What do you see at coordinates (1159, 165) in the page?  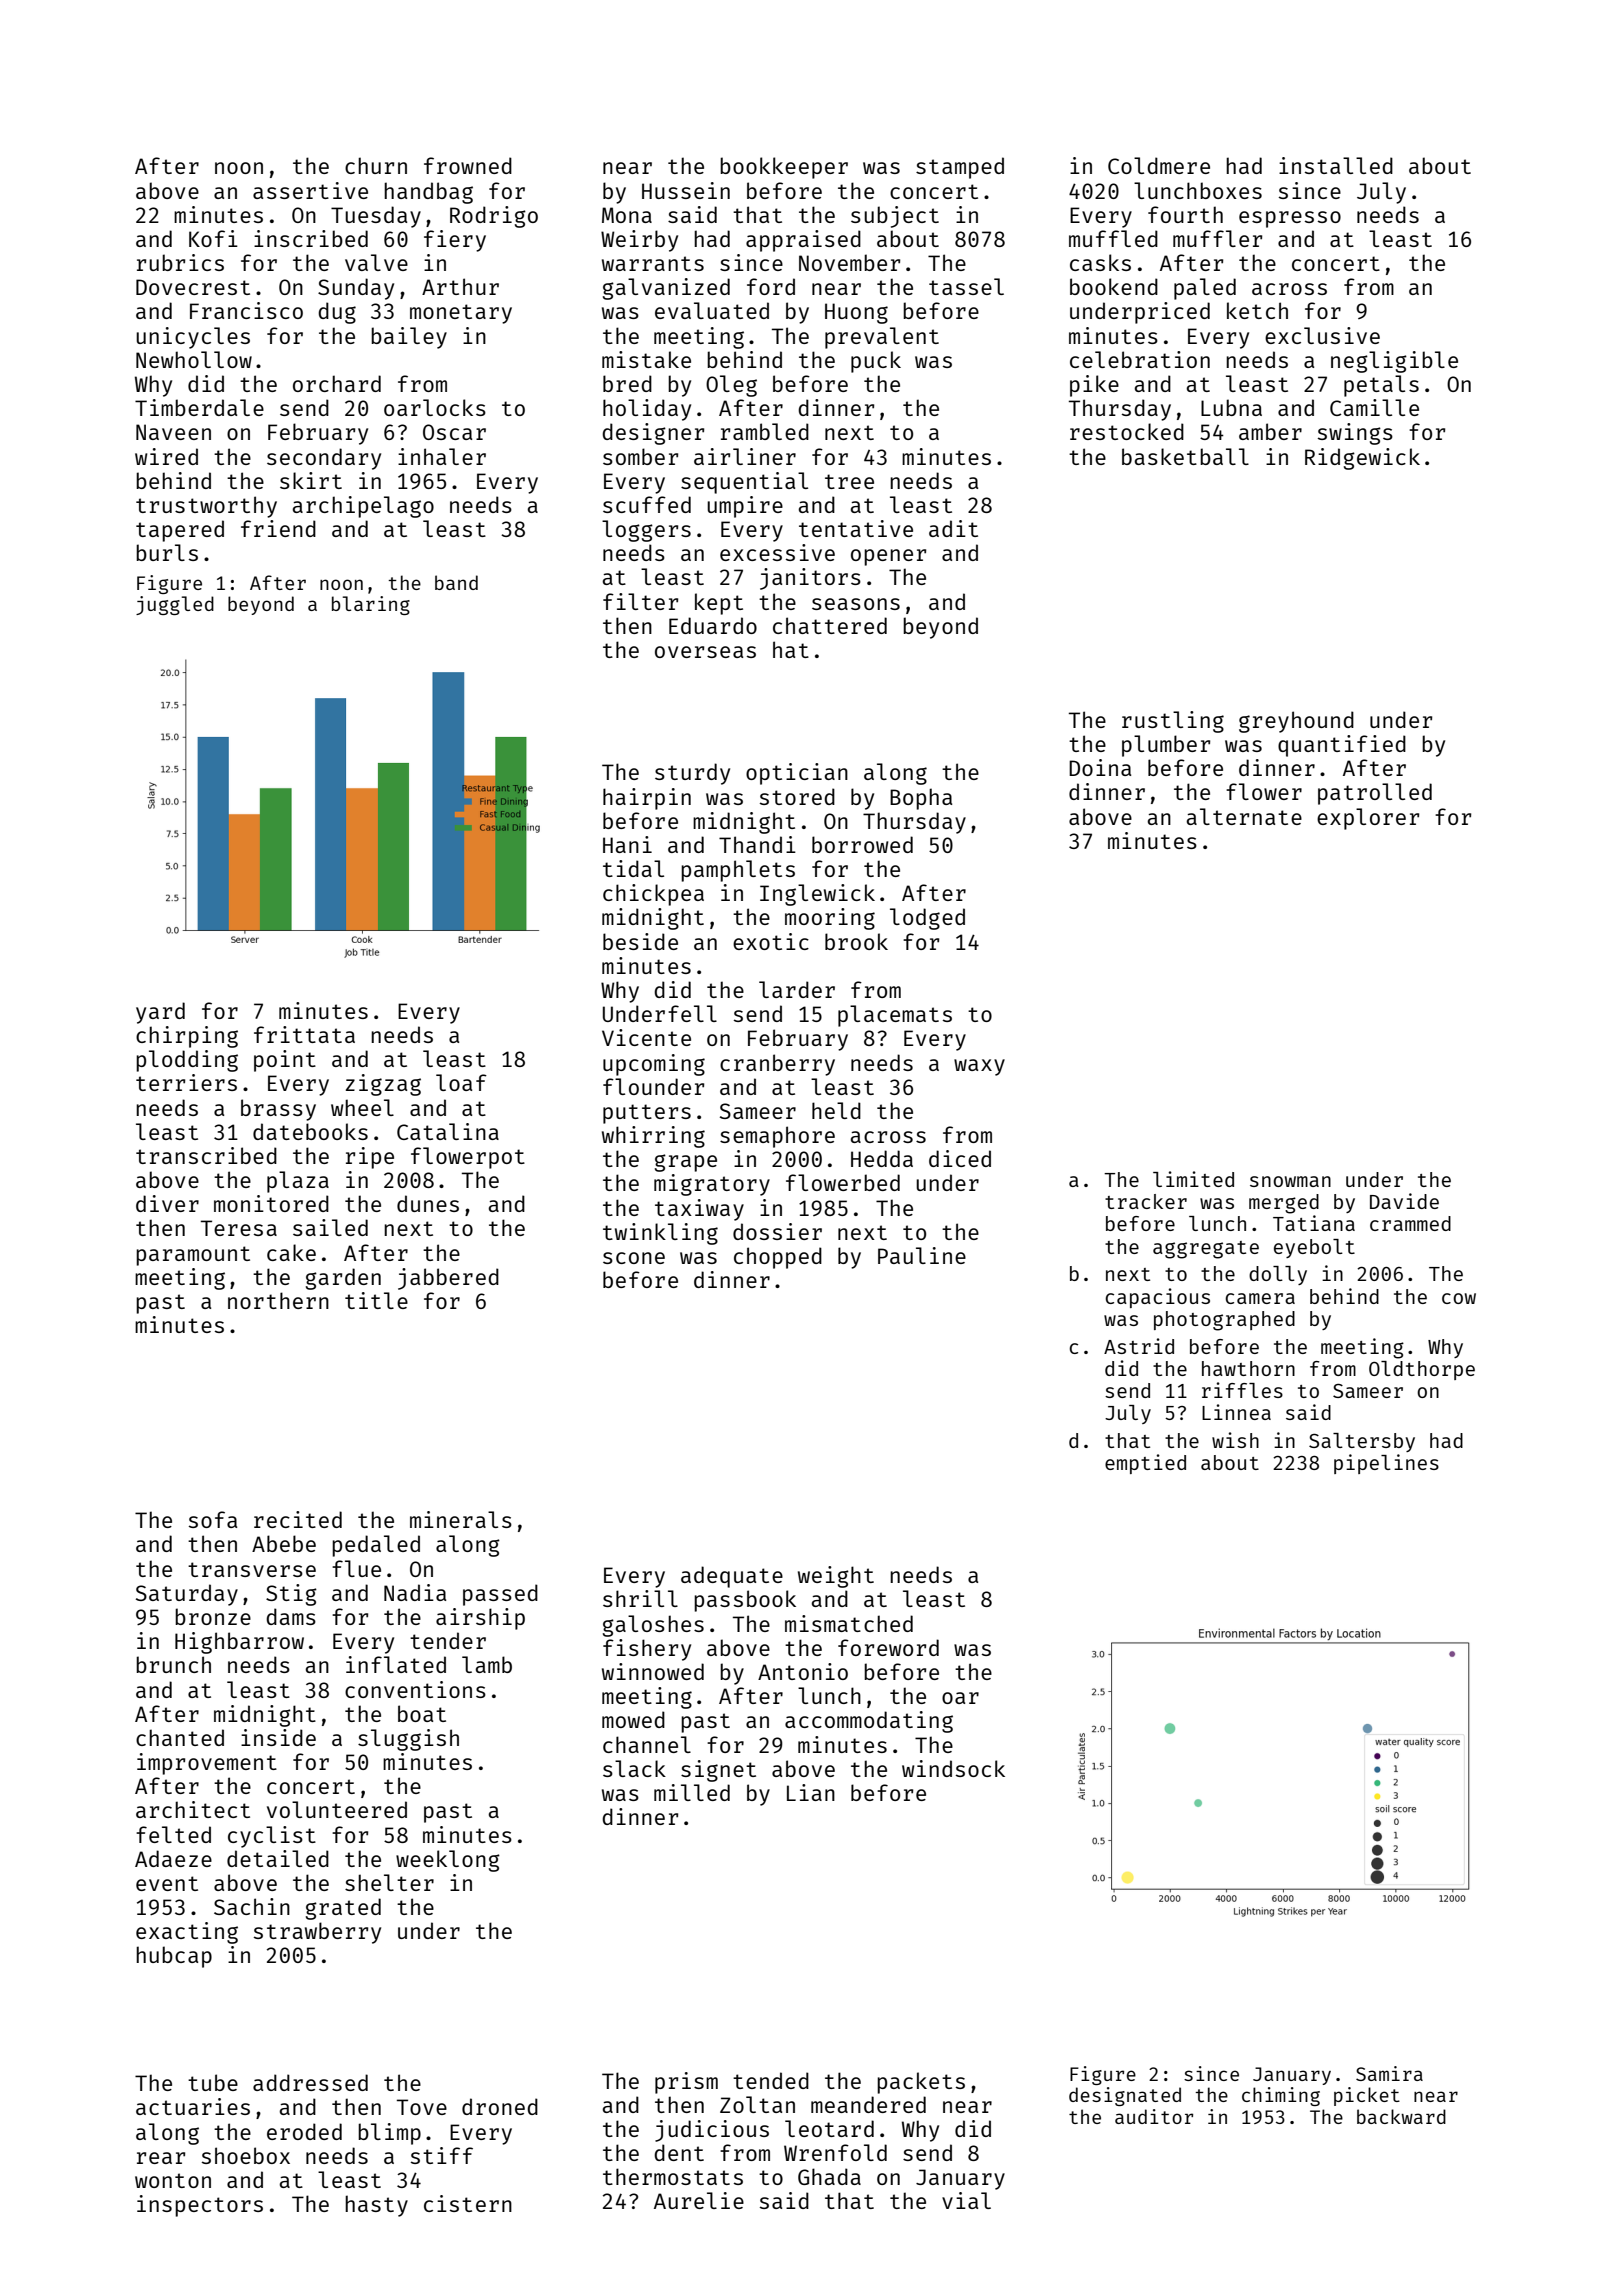 I see `Coldmere` at bounding box center [1159, 165].
